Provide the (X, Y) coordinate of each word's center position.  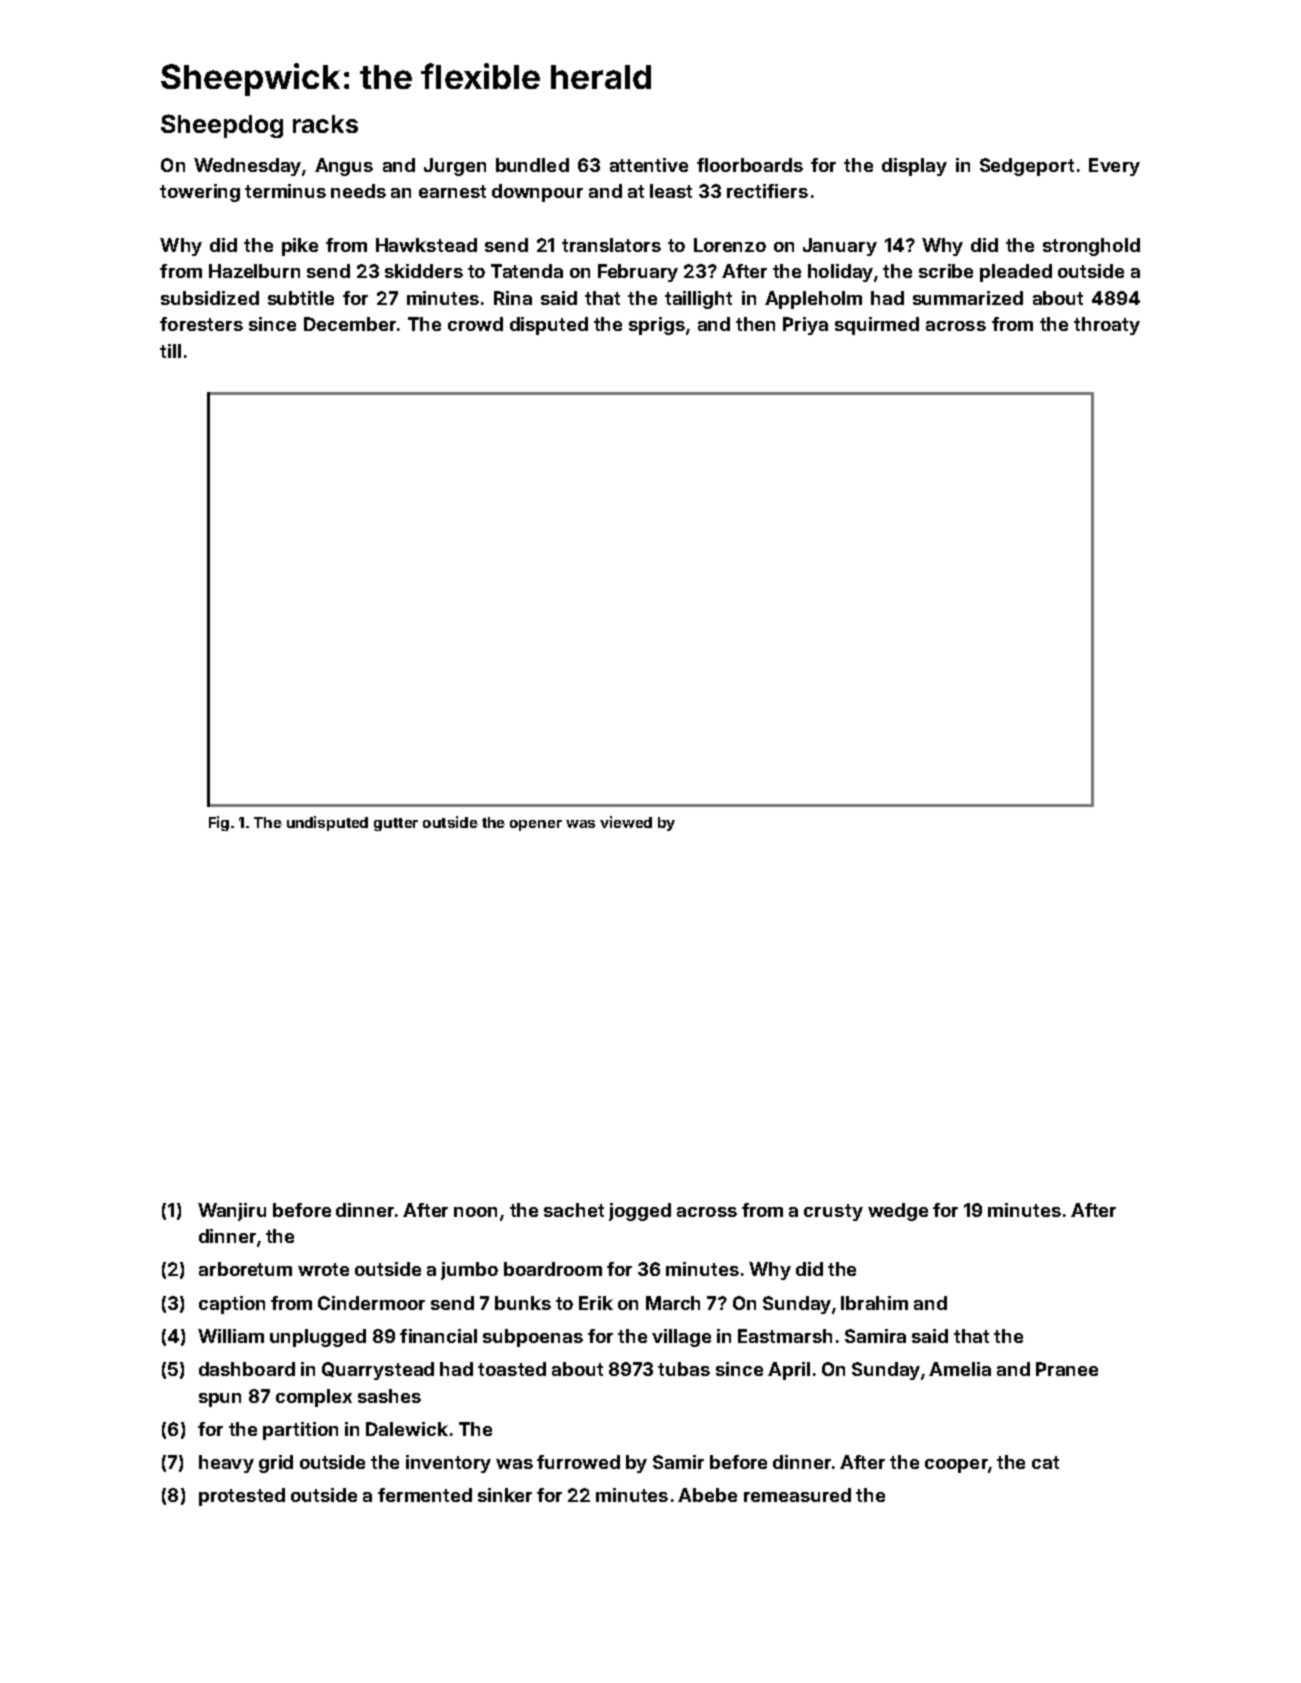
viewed (626, 822)
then (755, 324)
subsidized (210, 298)
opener (536, 825)
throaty (1107, 326)
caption (232, 1305)
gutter (396, 824)
